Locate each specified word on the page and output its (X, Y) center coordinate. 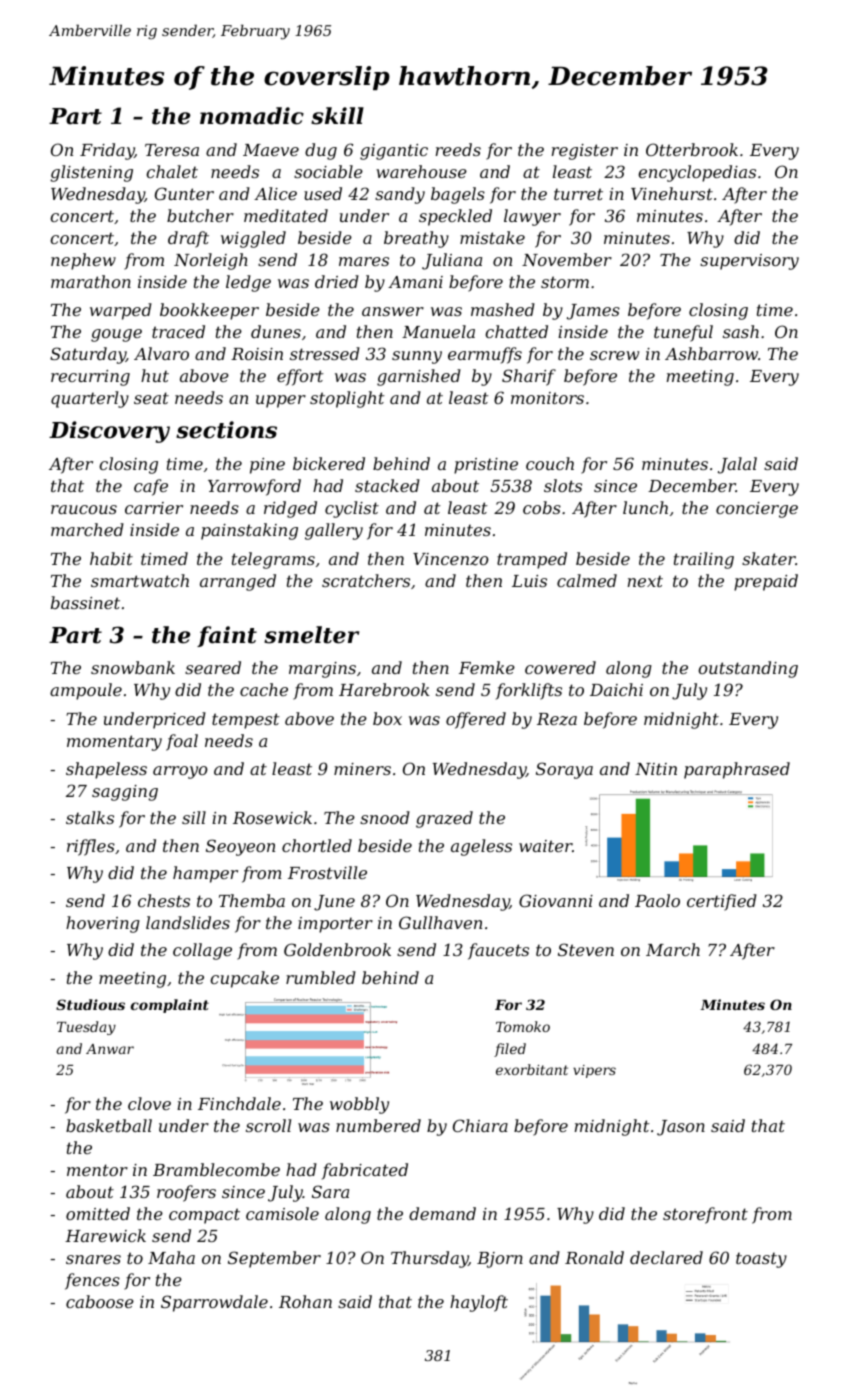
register (585, 152)
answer (393, 311)
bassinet (85, 602)
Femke (487, 667)
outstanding (748, 669)
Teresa (172, 150)
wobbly (359, 1105)
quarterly (90, 399)
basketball (109, 1125)
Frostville (327, 872)
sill (194, 817)
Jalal (737, 465)
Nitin (656, 769)
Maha (171, 1257)
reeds (458, 149)
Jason (681, 1128)
